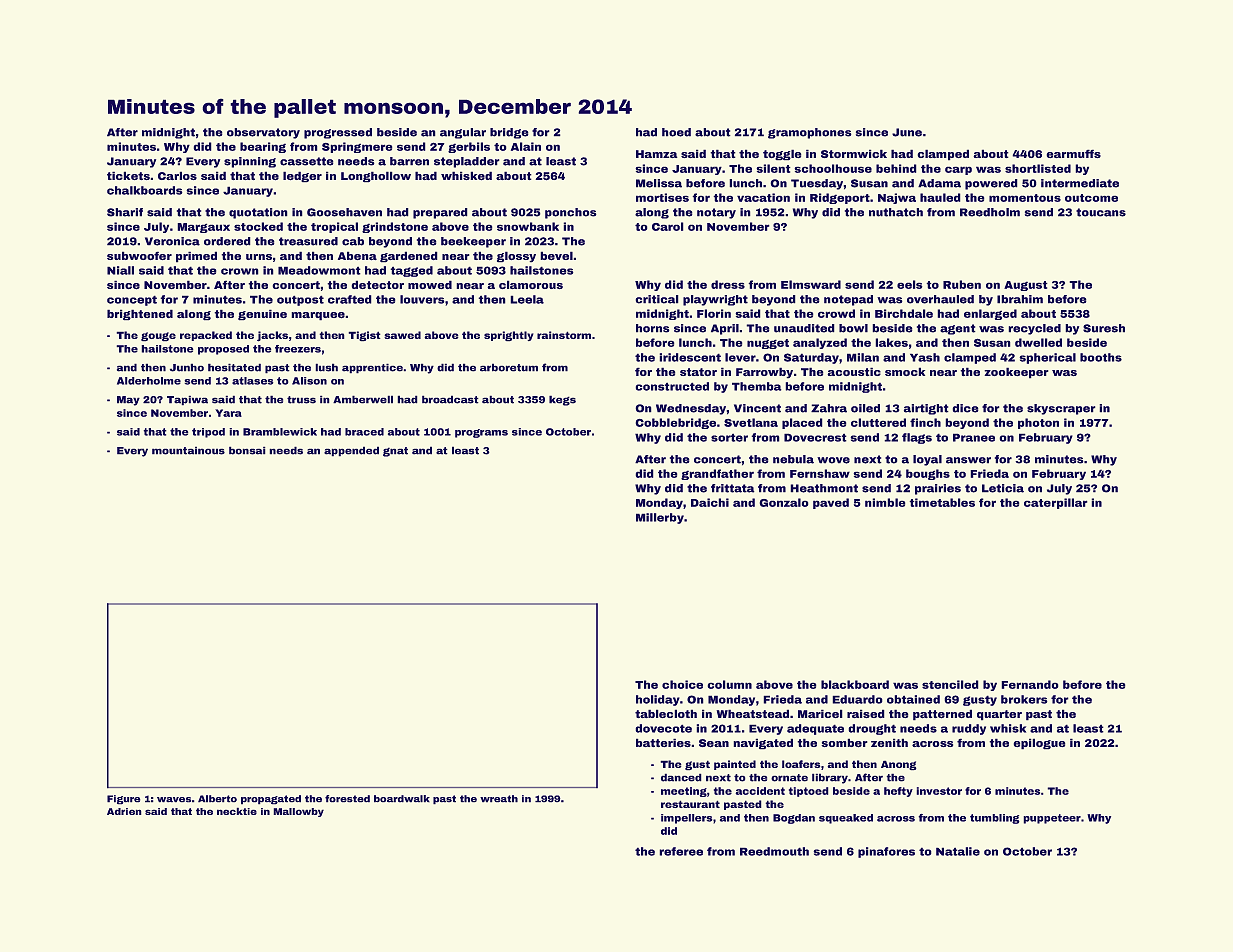 This document has height=952, width=1233. What do you see at coordinates (128, 175) in the document?
I see `tickets` at bounding box center [128, 175].
